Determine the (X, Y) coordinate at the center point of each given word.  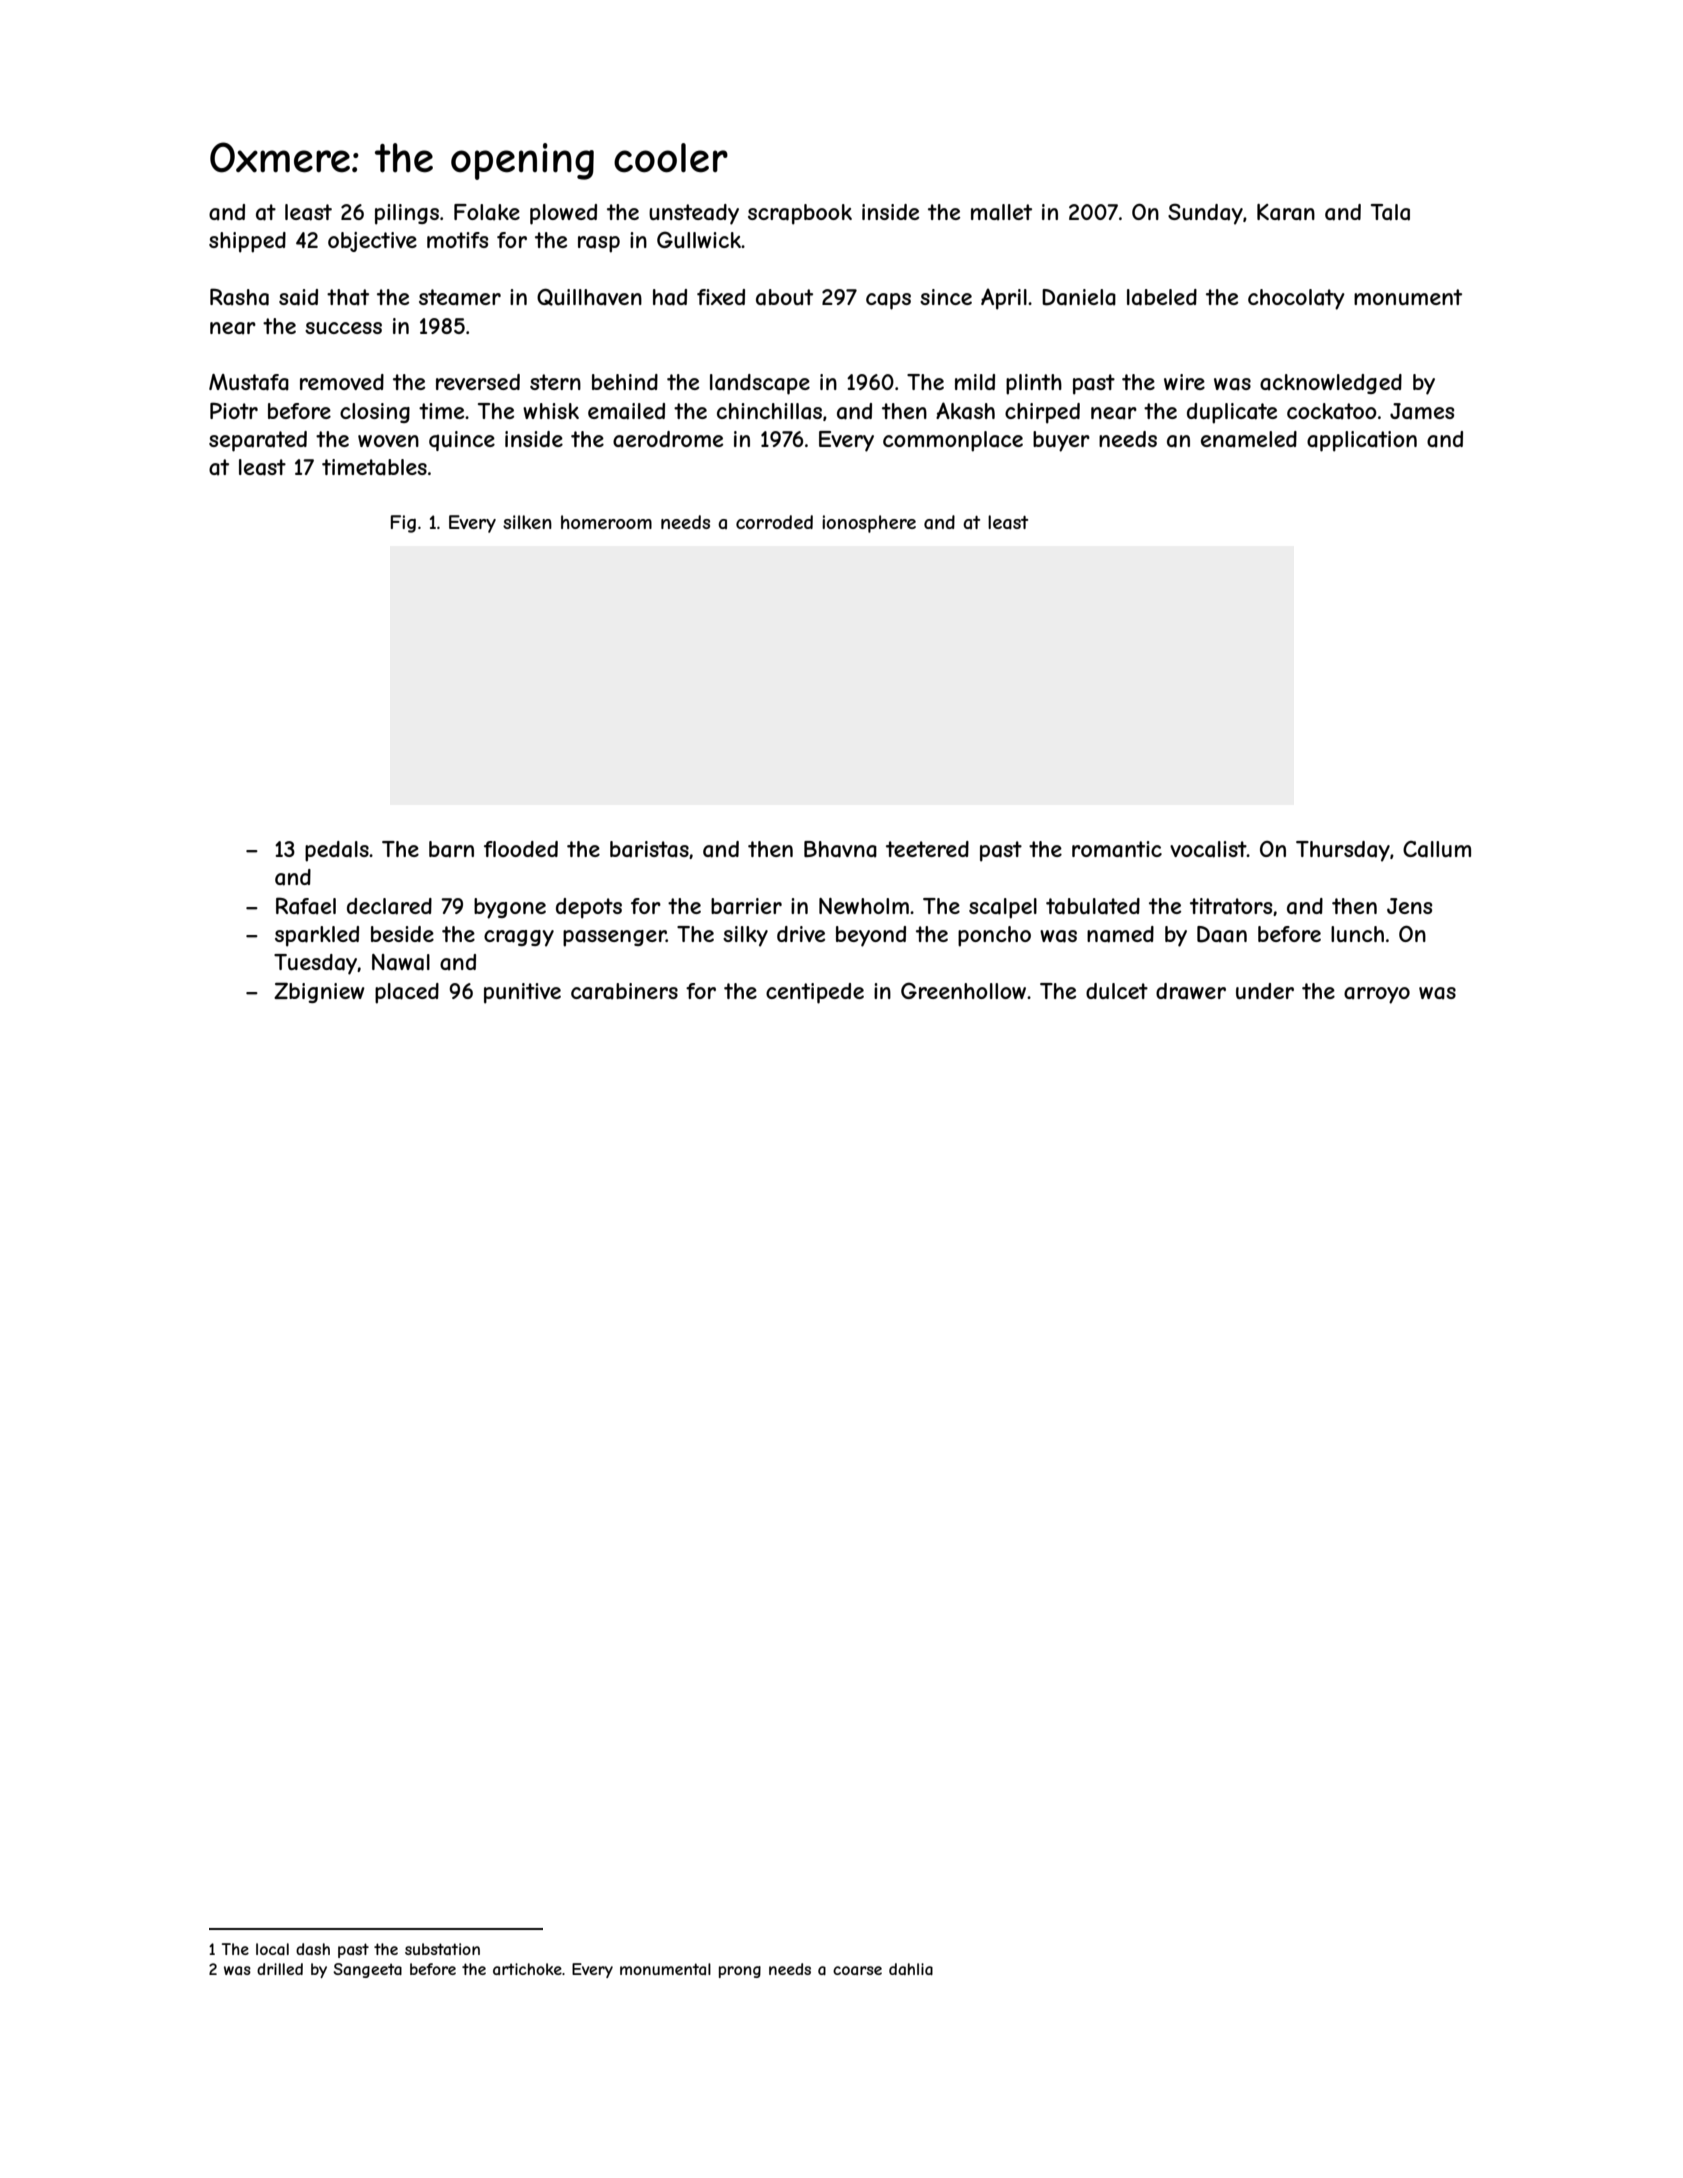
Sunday (1205, 214)
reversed (478, 382)
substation (442, 1949)
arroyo (1377, 995)
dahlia (911, 1969)
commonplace (953, 441)
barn (451, 849)
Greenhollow (963, 990)
